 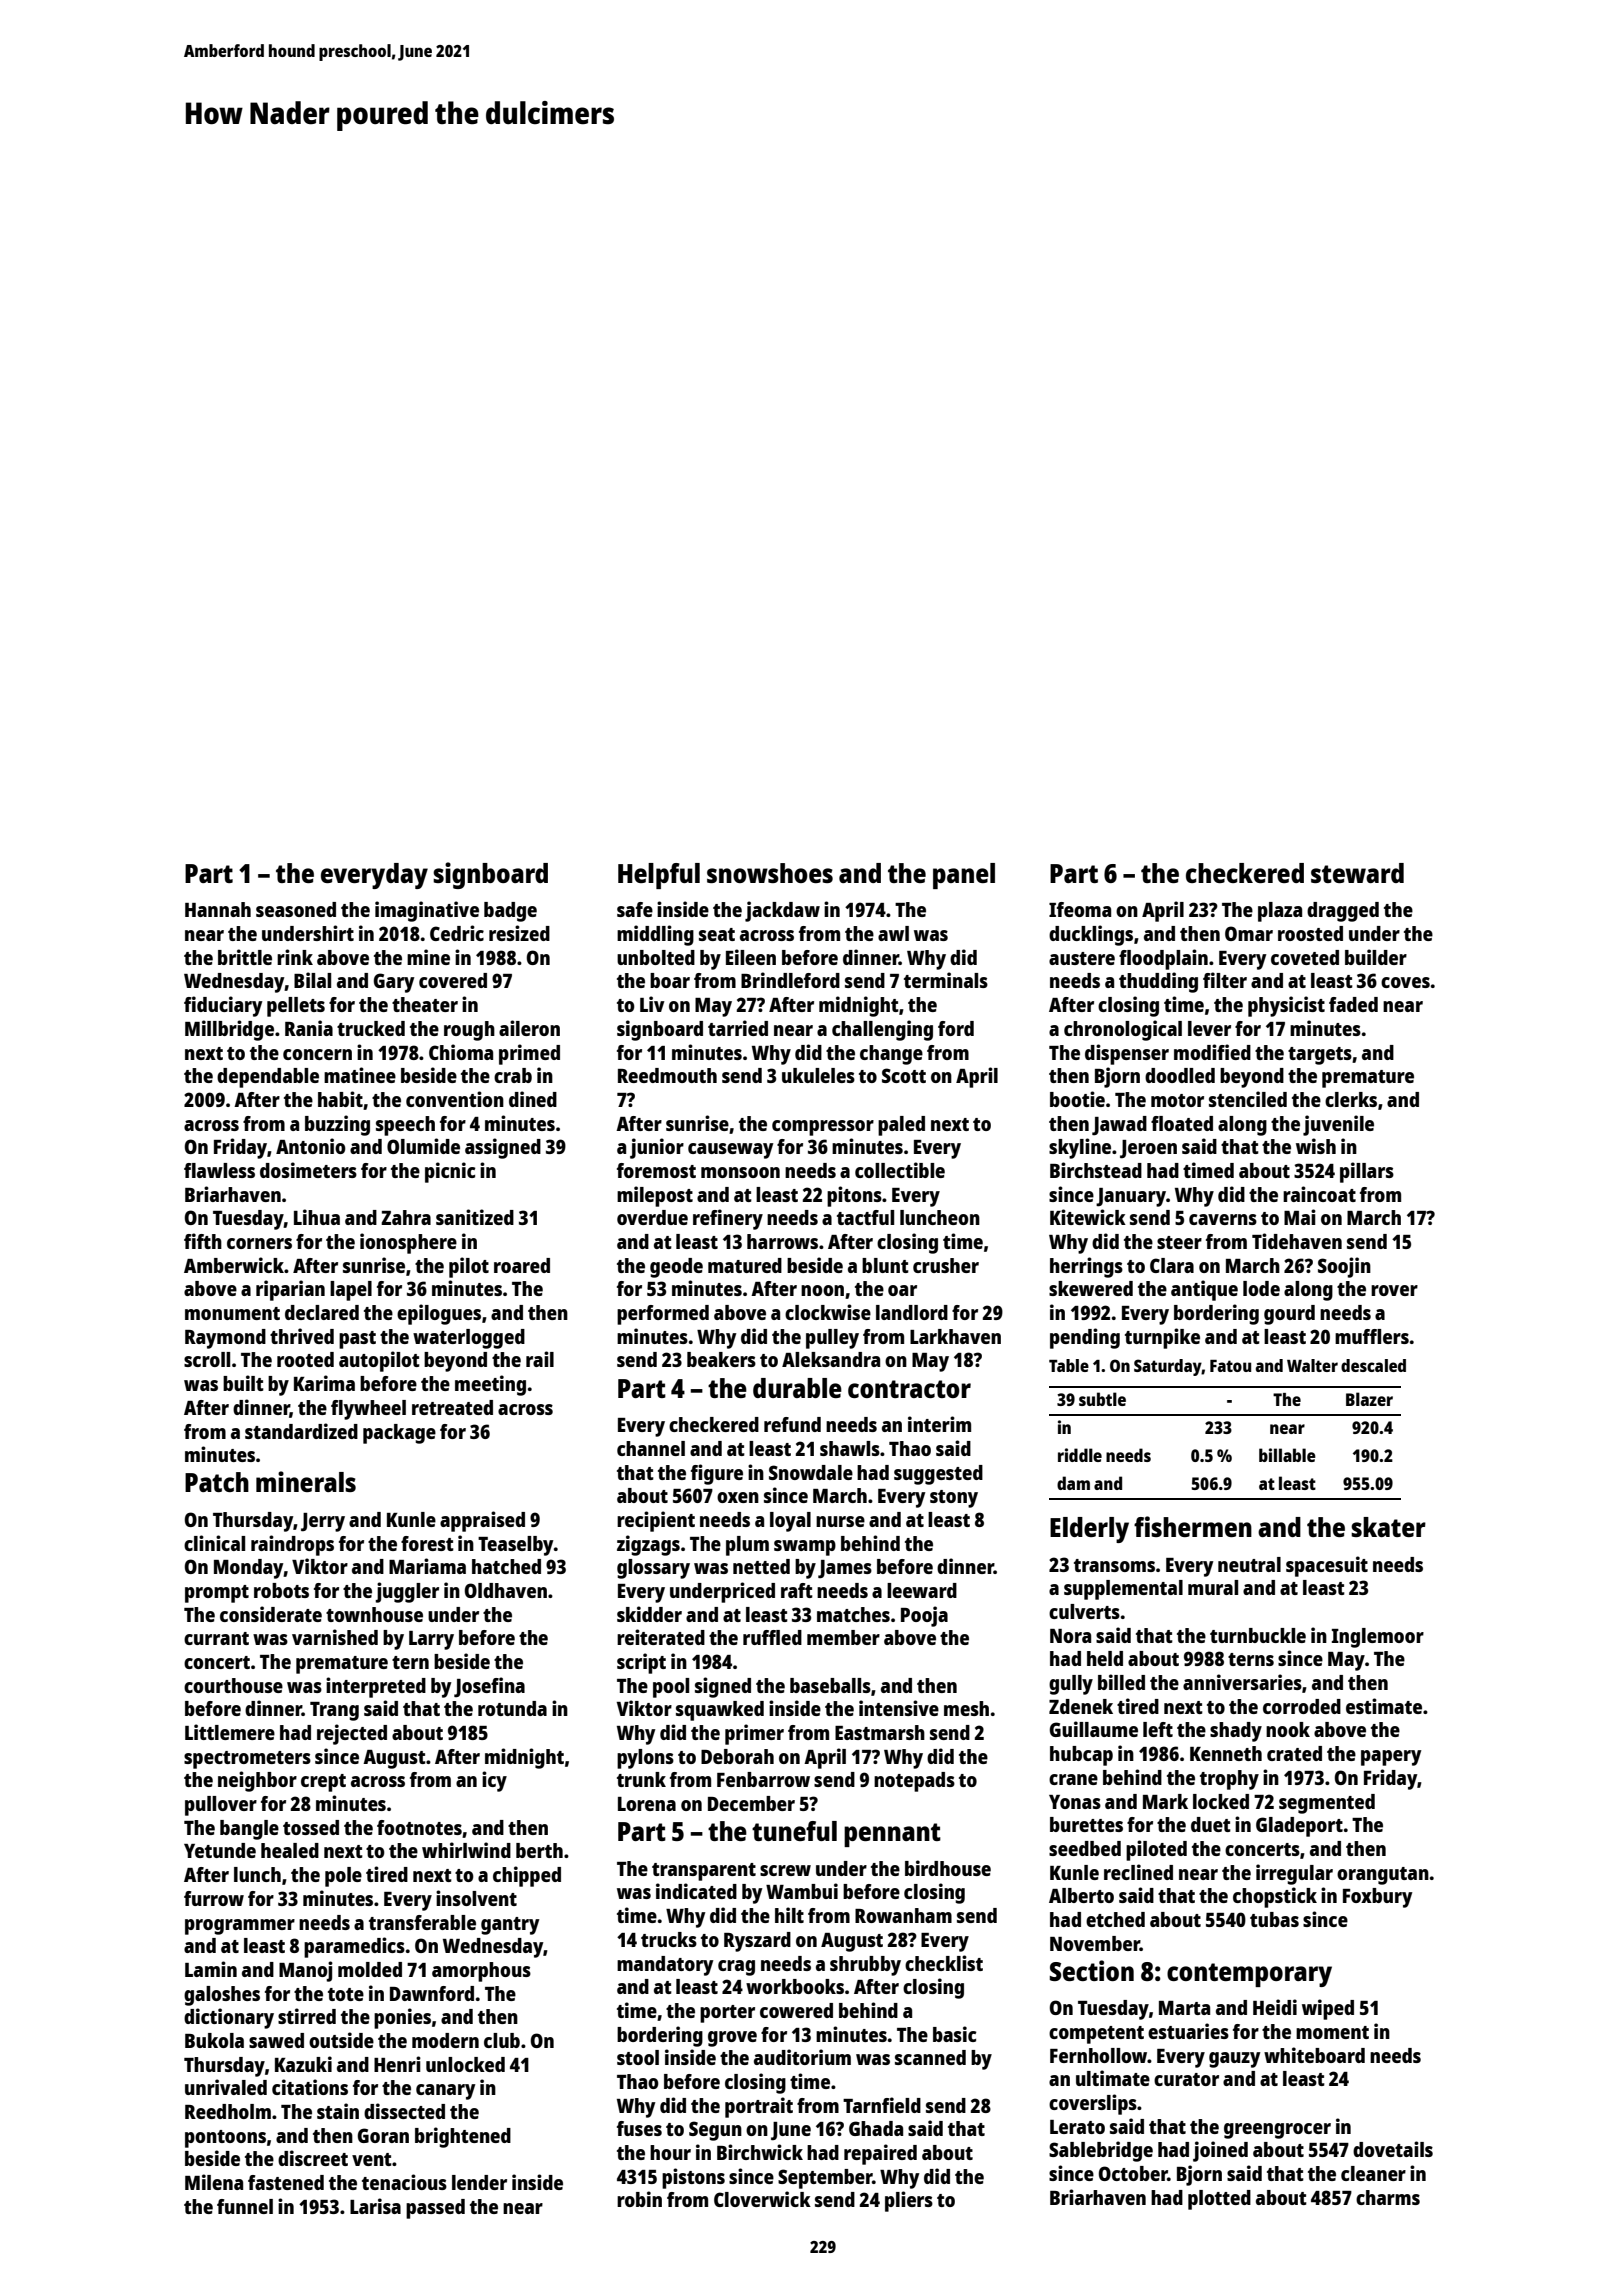 What do you see at coordinates (1138, 1872) in the screenshot?
I see `reclined` at bounding box center [1138, 1872].
